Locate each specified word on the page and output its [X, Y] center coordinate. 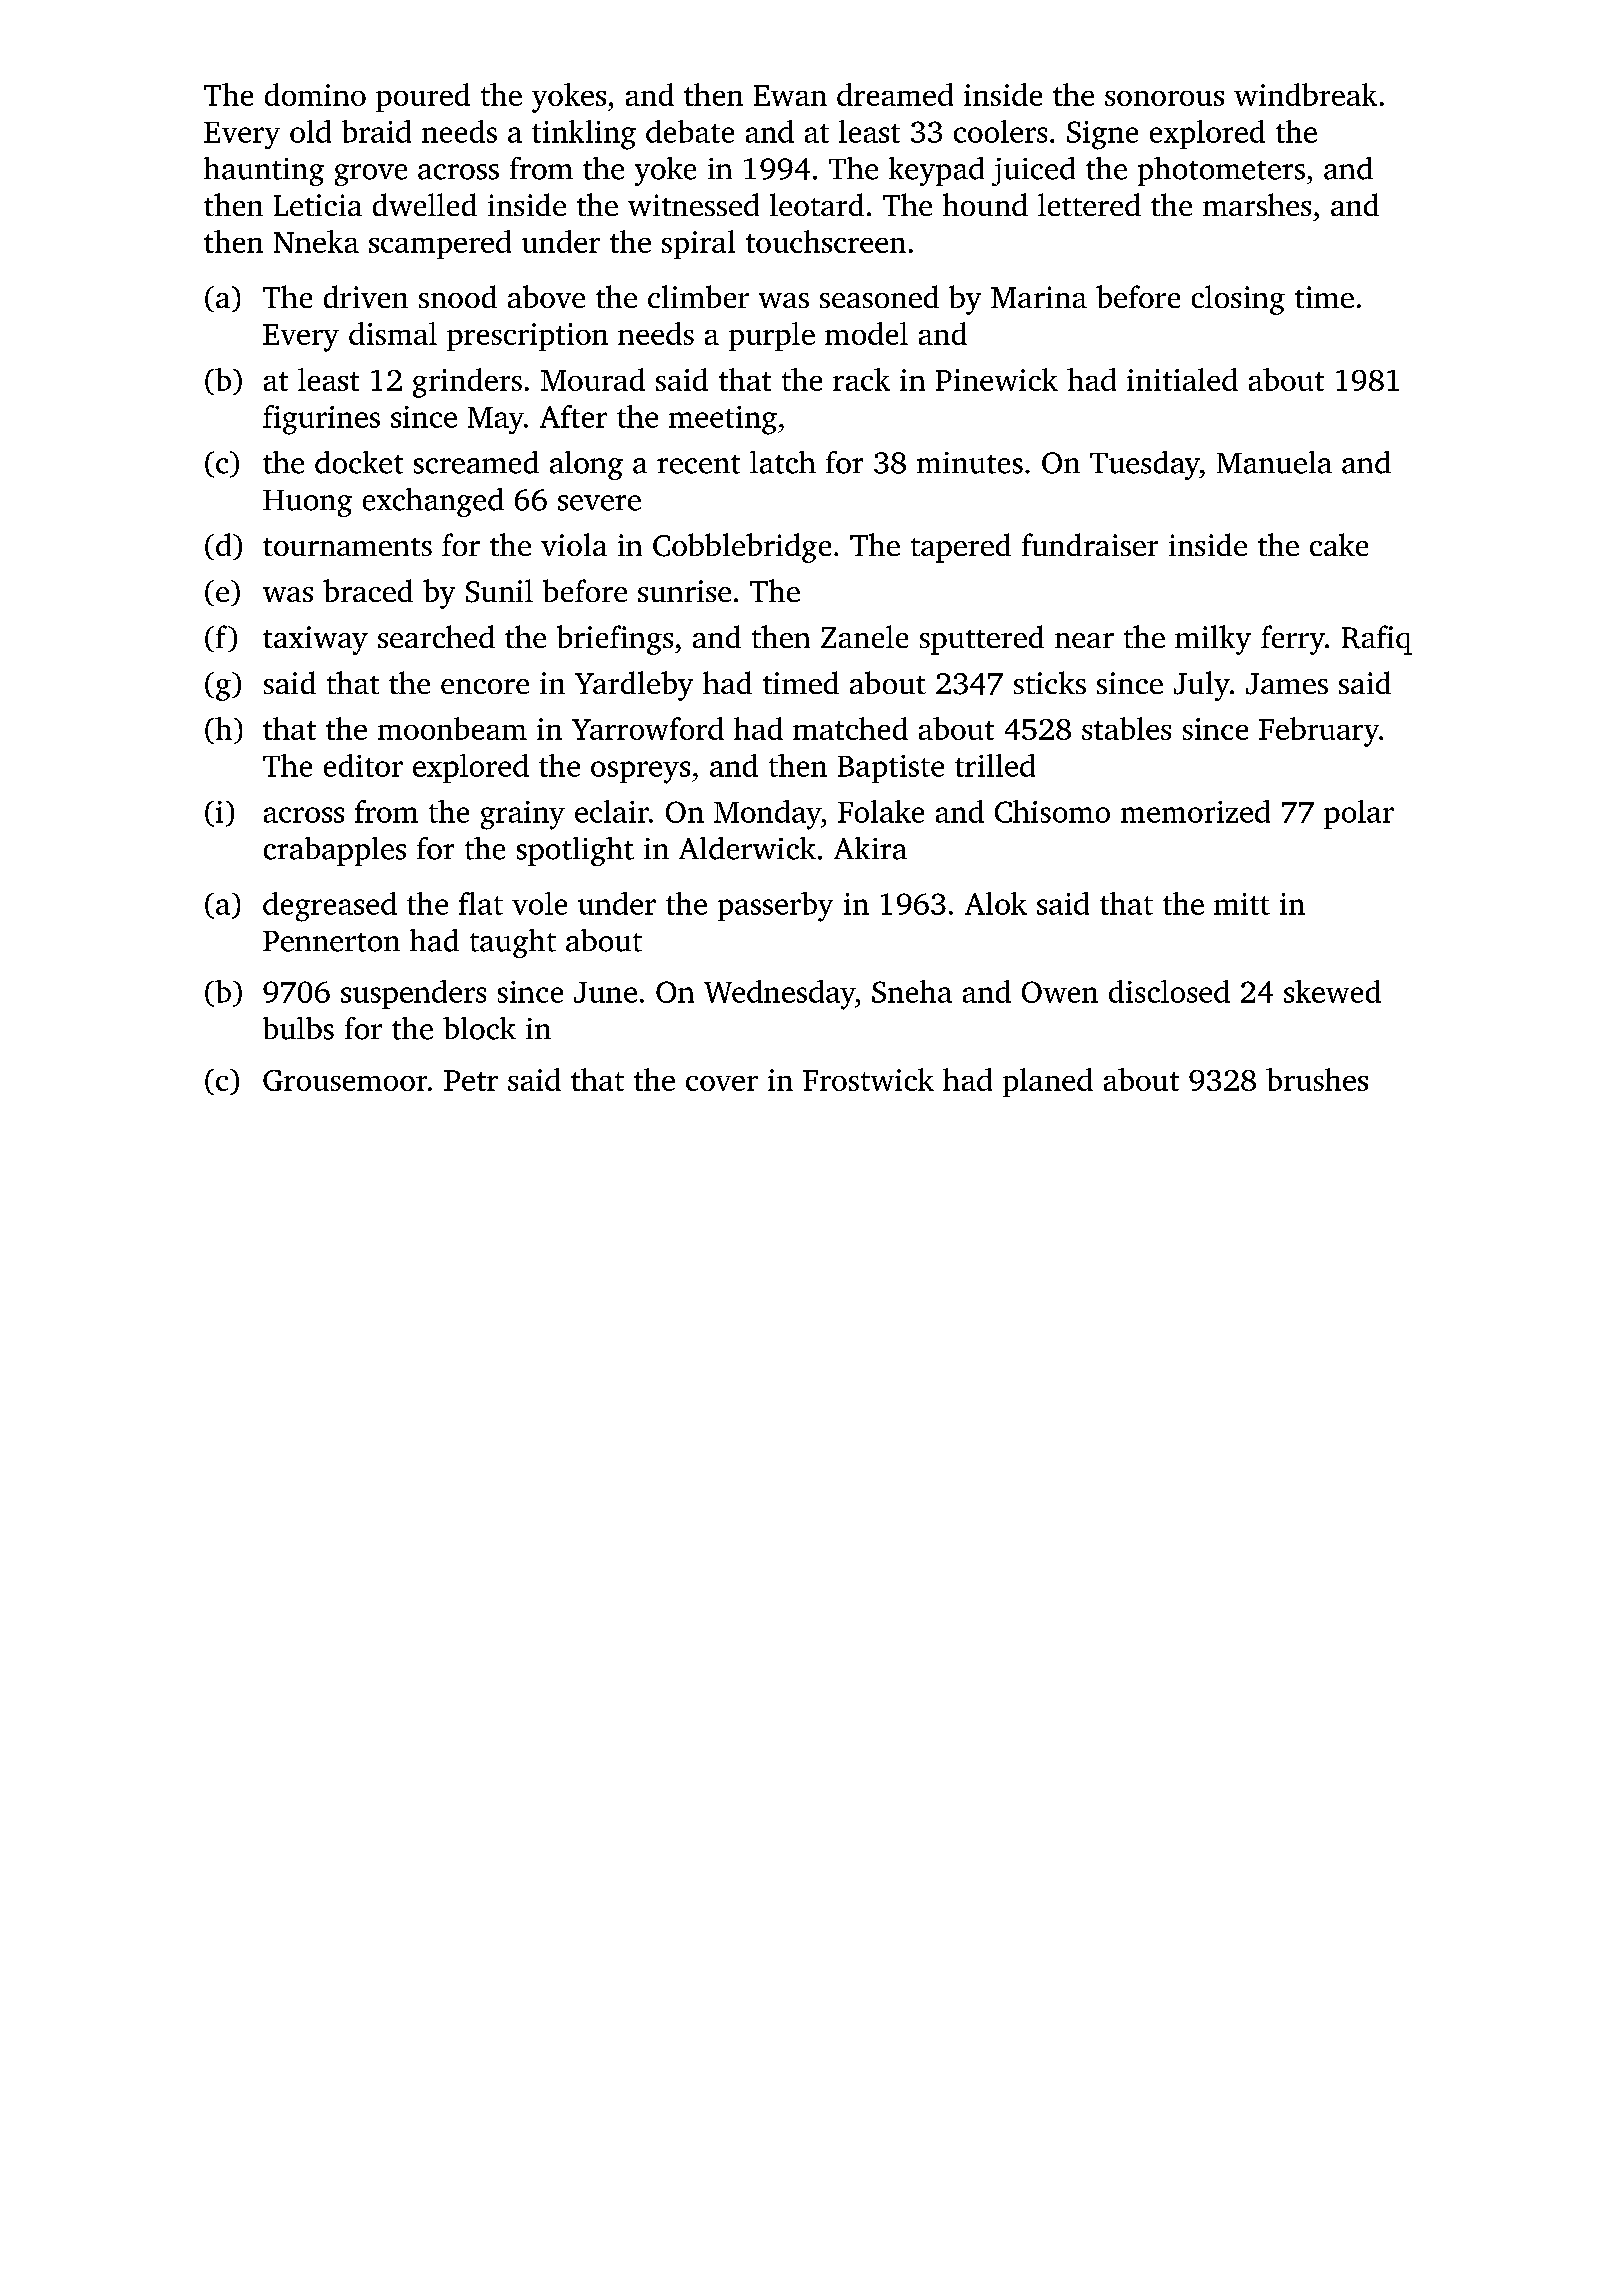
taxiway [315, 640]
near [1084, 640]
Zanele [864, 636]
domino [315, 94]
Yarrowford [648, 728]
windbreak [1305, 94]
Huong [307, 503]
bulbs [298, 1028]
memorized [1195, 811]
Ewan [790, 95]
